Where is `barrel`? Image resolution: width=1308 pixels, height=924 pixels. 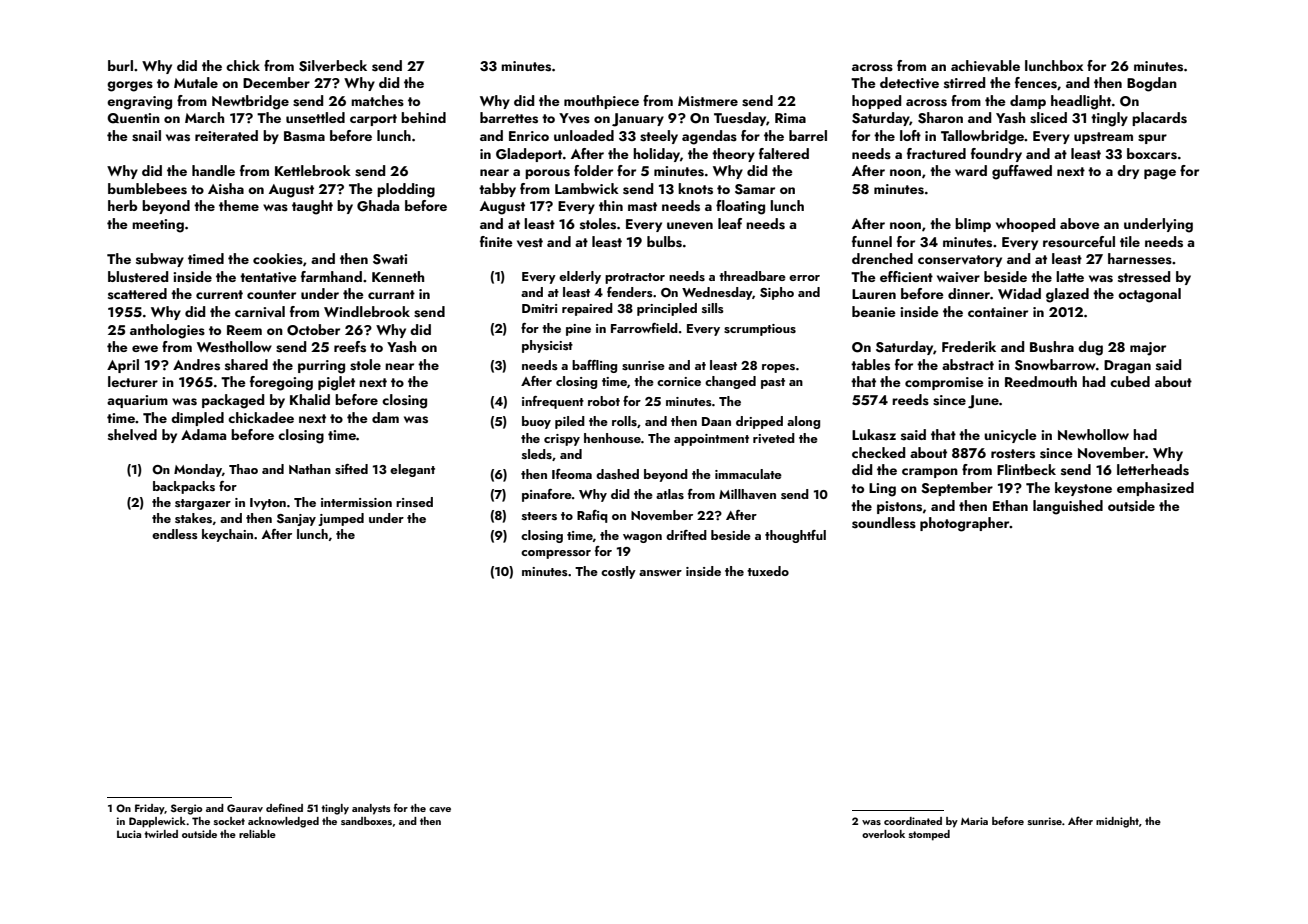
barrel is located at coordinates (808, 135).
